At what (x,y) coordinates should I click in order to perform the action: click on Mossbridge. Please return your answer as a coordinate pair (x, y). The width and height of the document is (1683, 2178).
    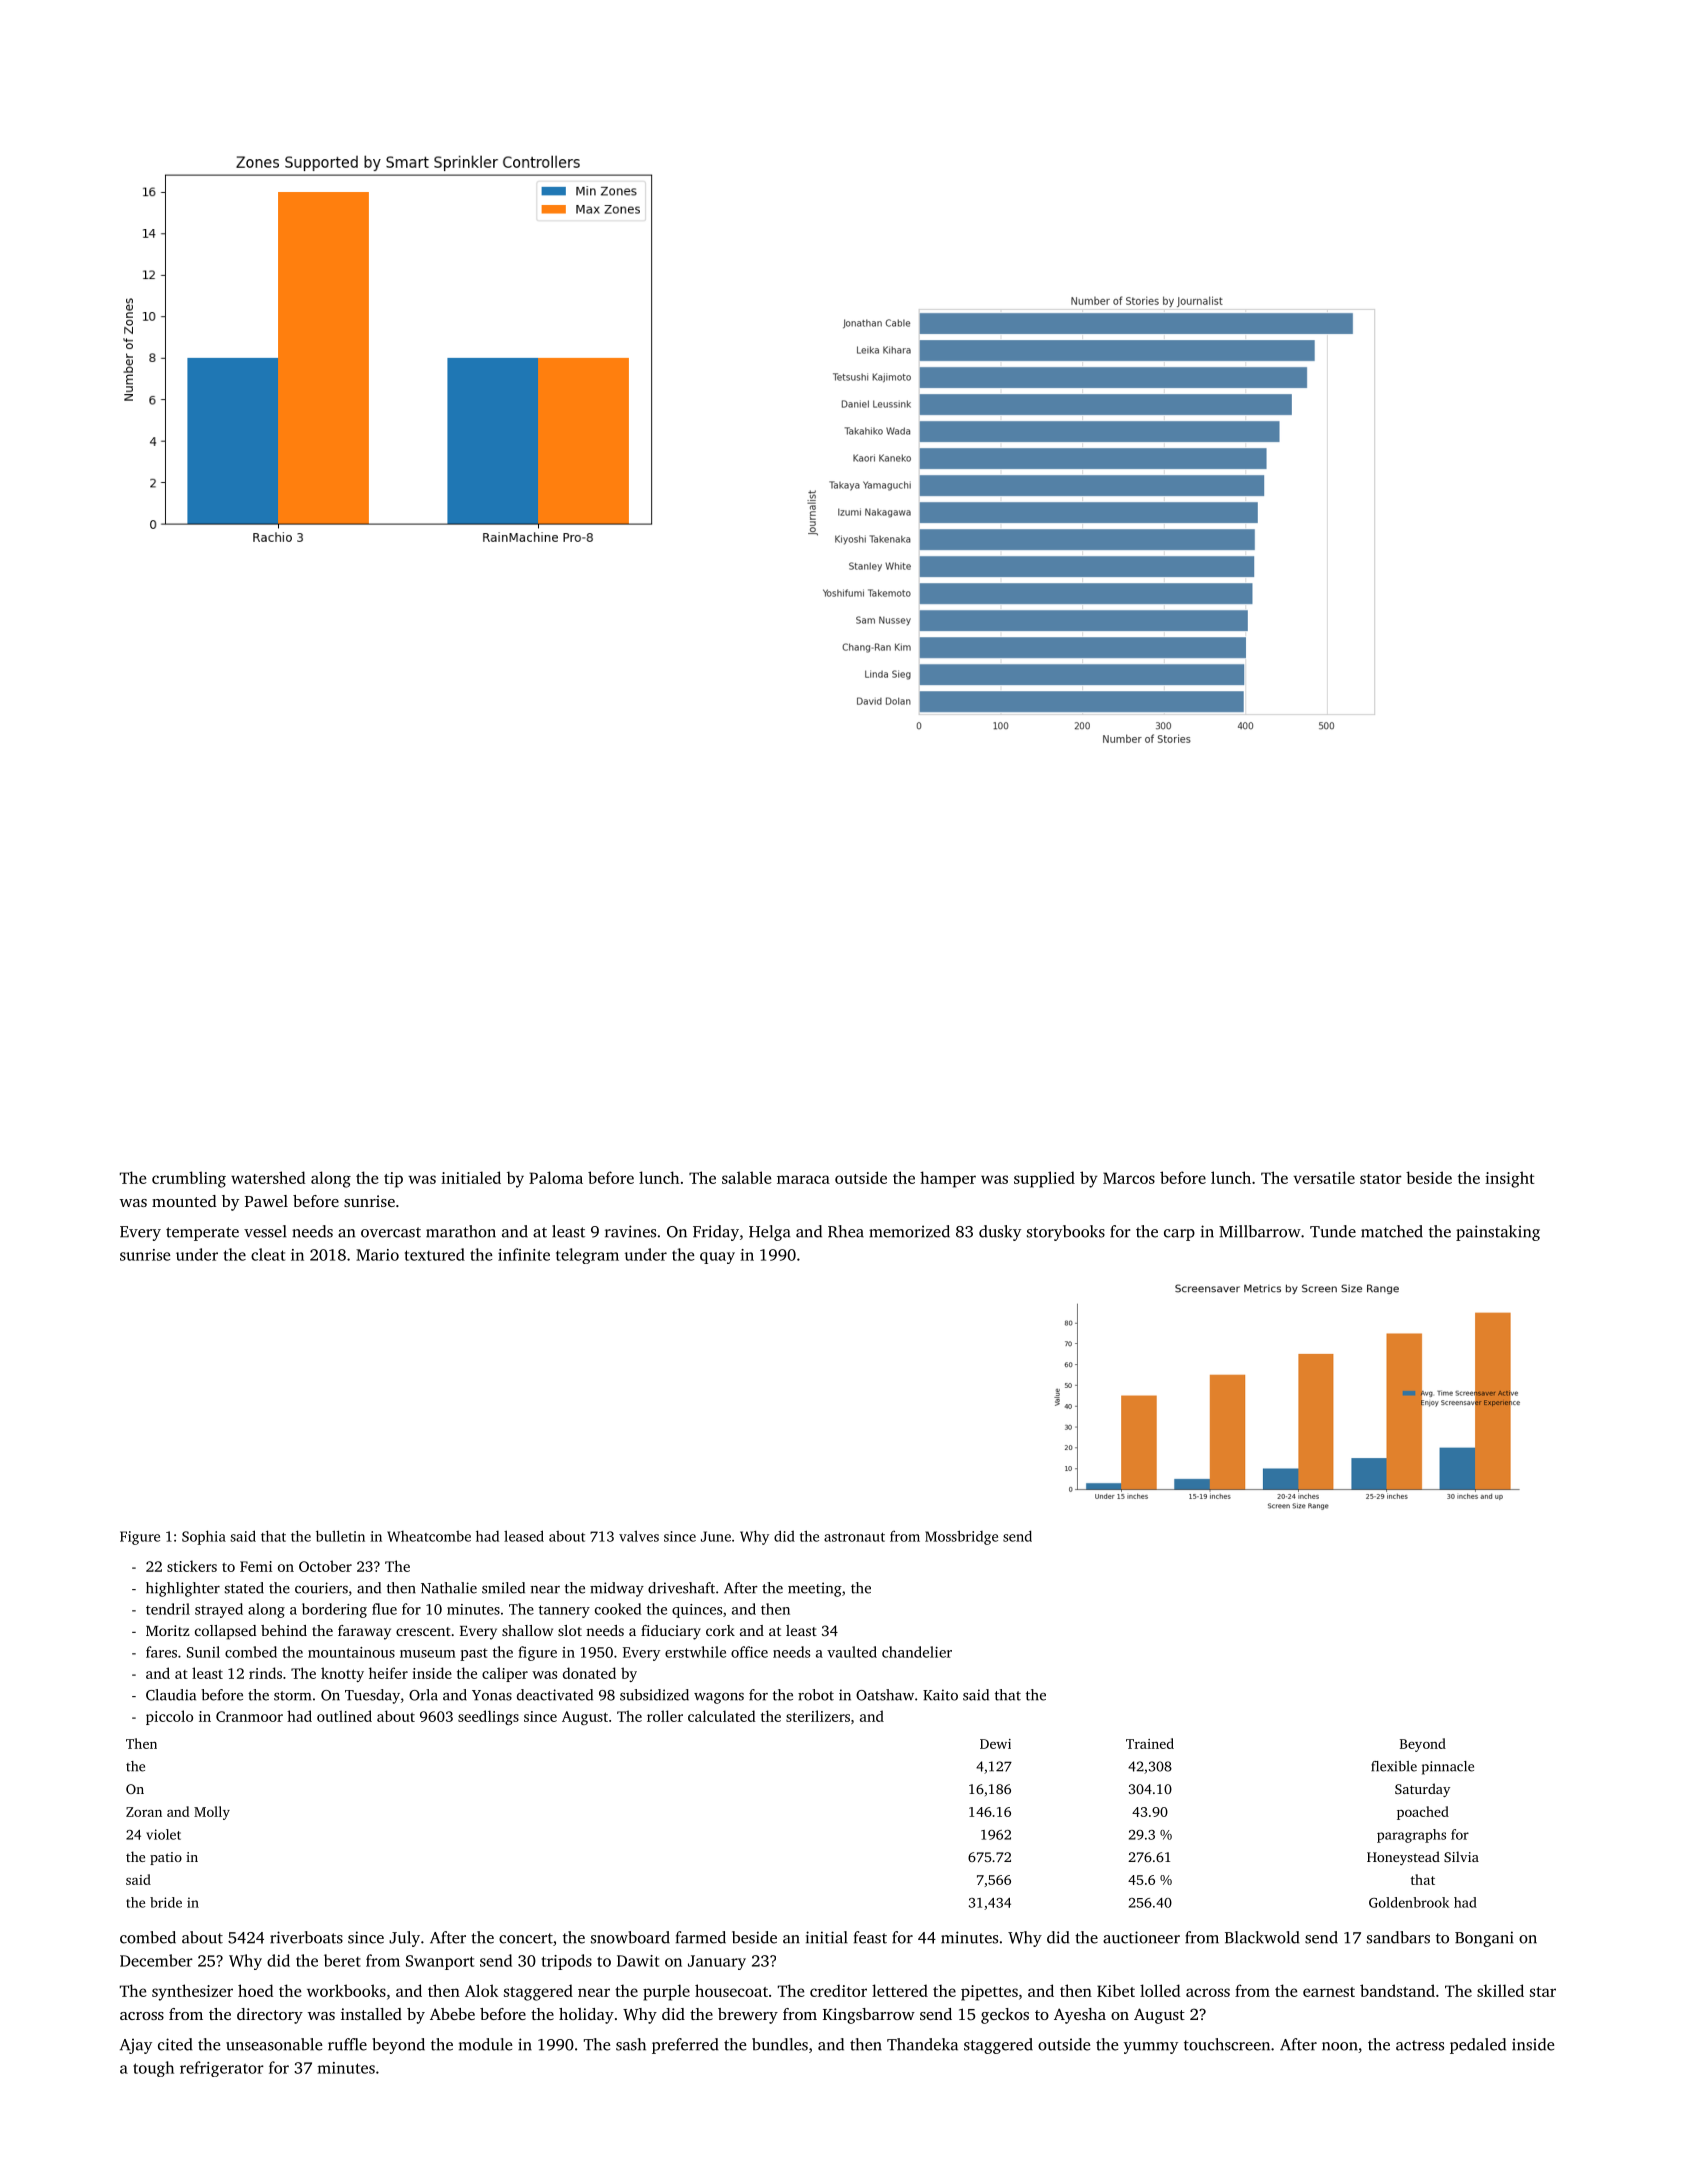
    Looking at the image, I should click on (961, 1537).
